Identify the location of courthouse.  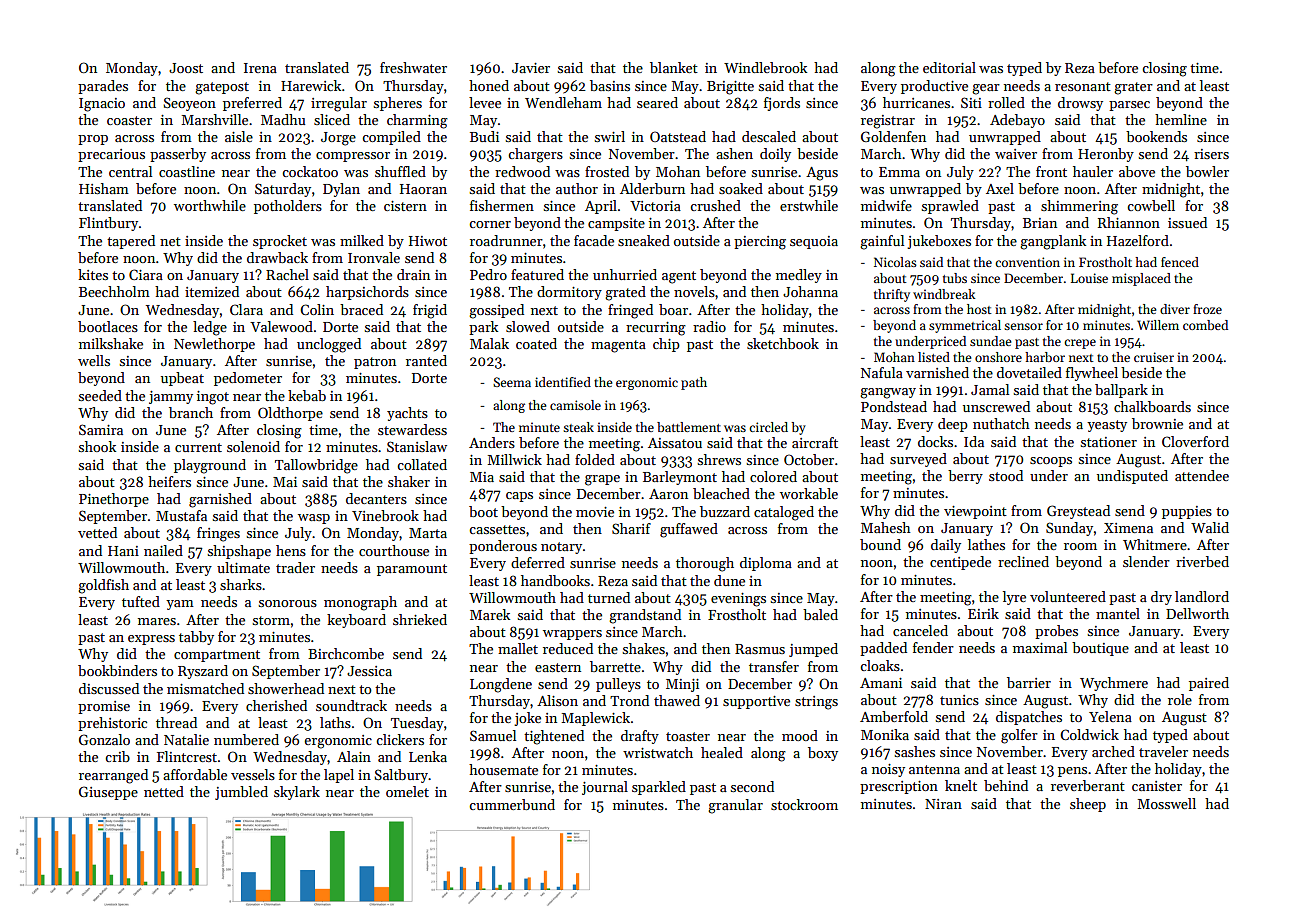
(394, 550).
